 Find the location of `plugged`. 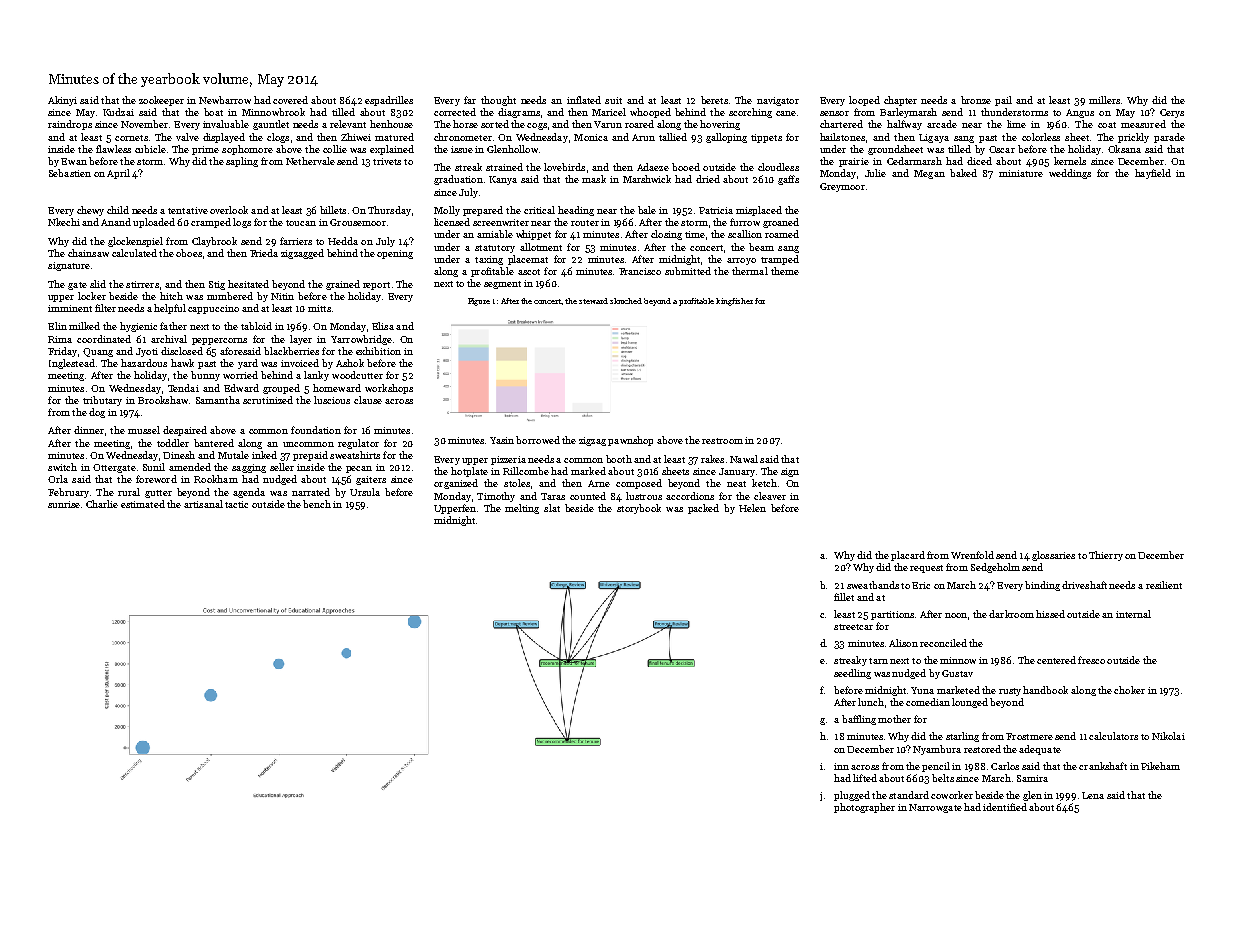

plugged is located at coordinates (852, 796).
